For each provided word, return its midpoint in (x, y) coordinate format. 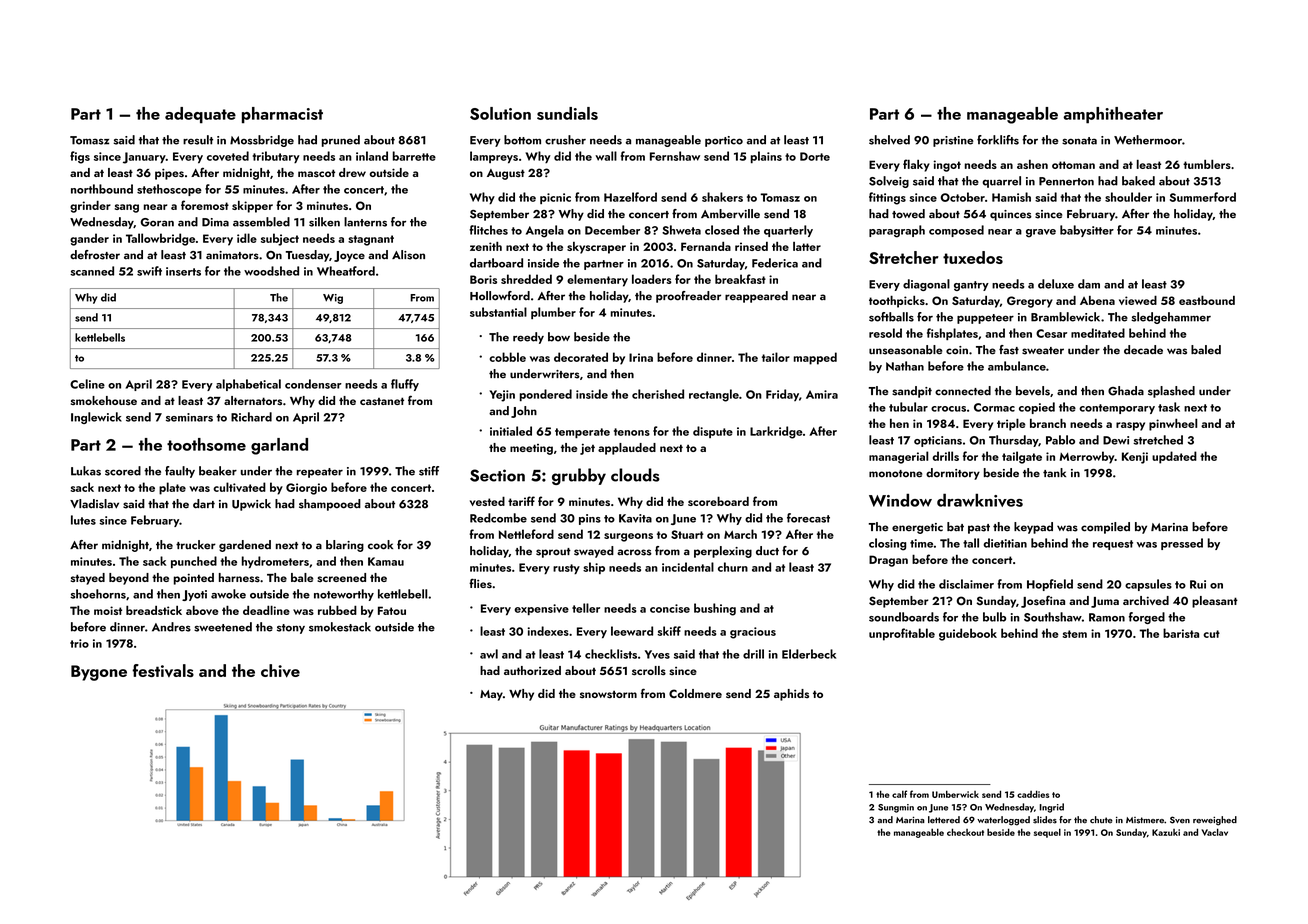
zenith (486, 246)
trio (79, 643)
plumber (553, 313)
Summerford (1203, 197)
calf (899, 794)
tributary (276, 157)
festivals (163, 670)
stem (1074, 634)
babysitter (1087, 231)
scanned (92, 271)
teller (586, 608)
